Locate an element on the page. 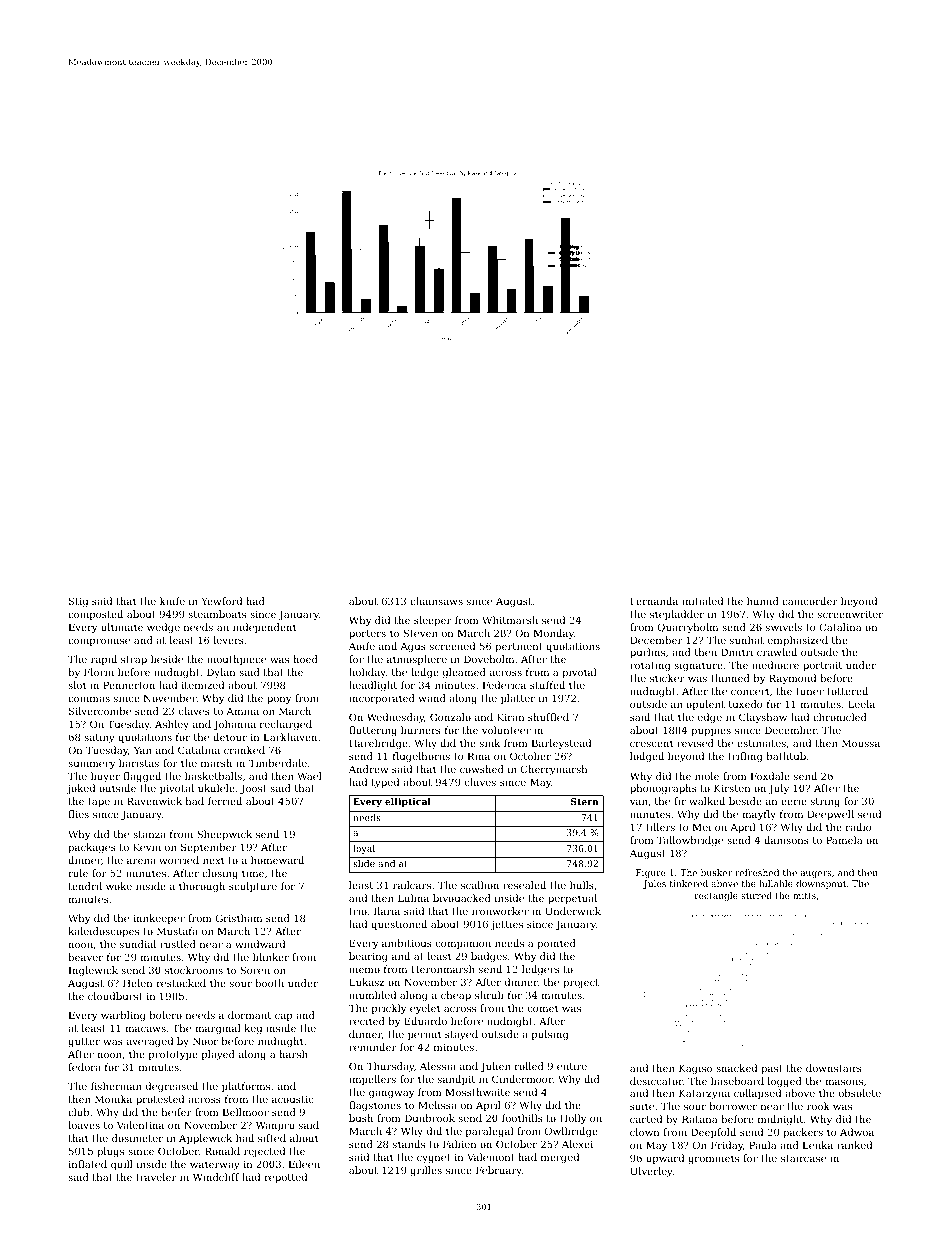 This document has height=1233, width=952. gutter is located at coordinates (84, 1042).
